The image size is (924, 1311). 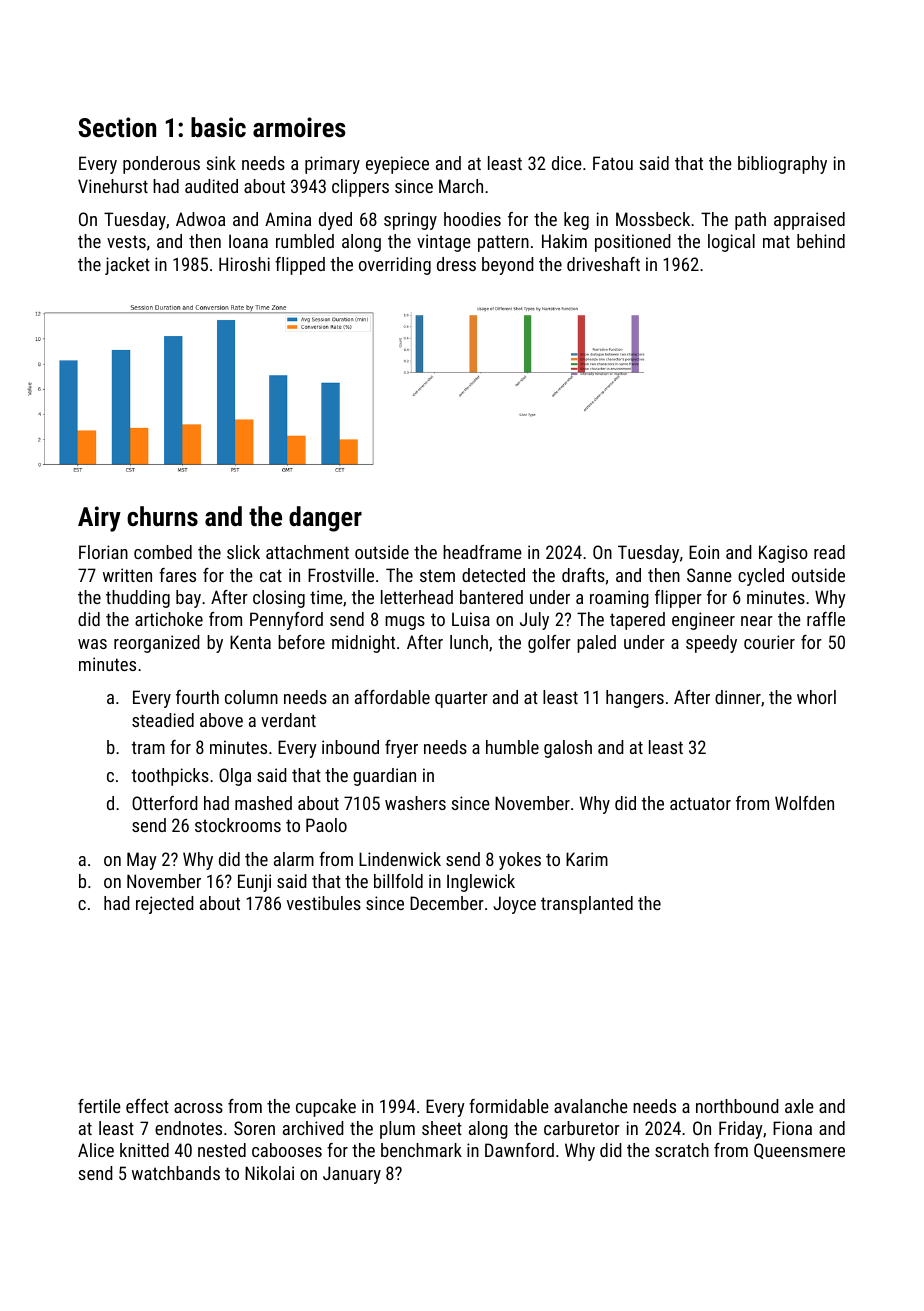 I want to click on northbound, so click(x=737, y=1106).
